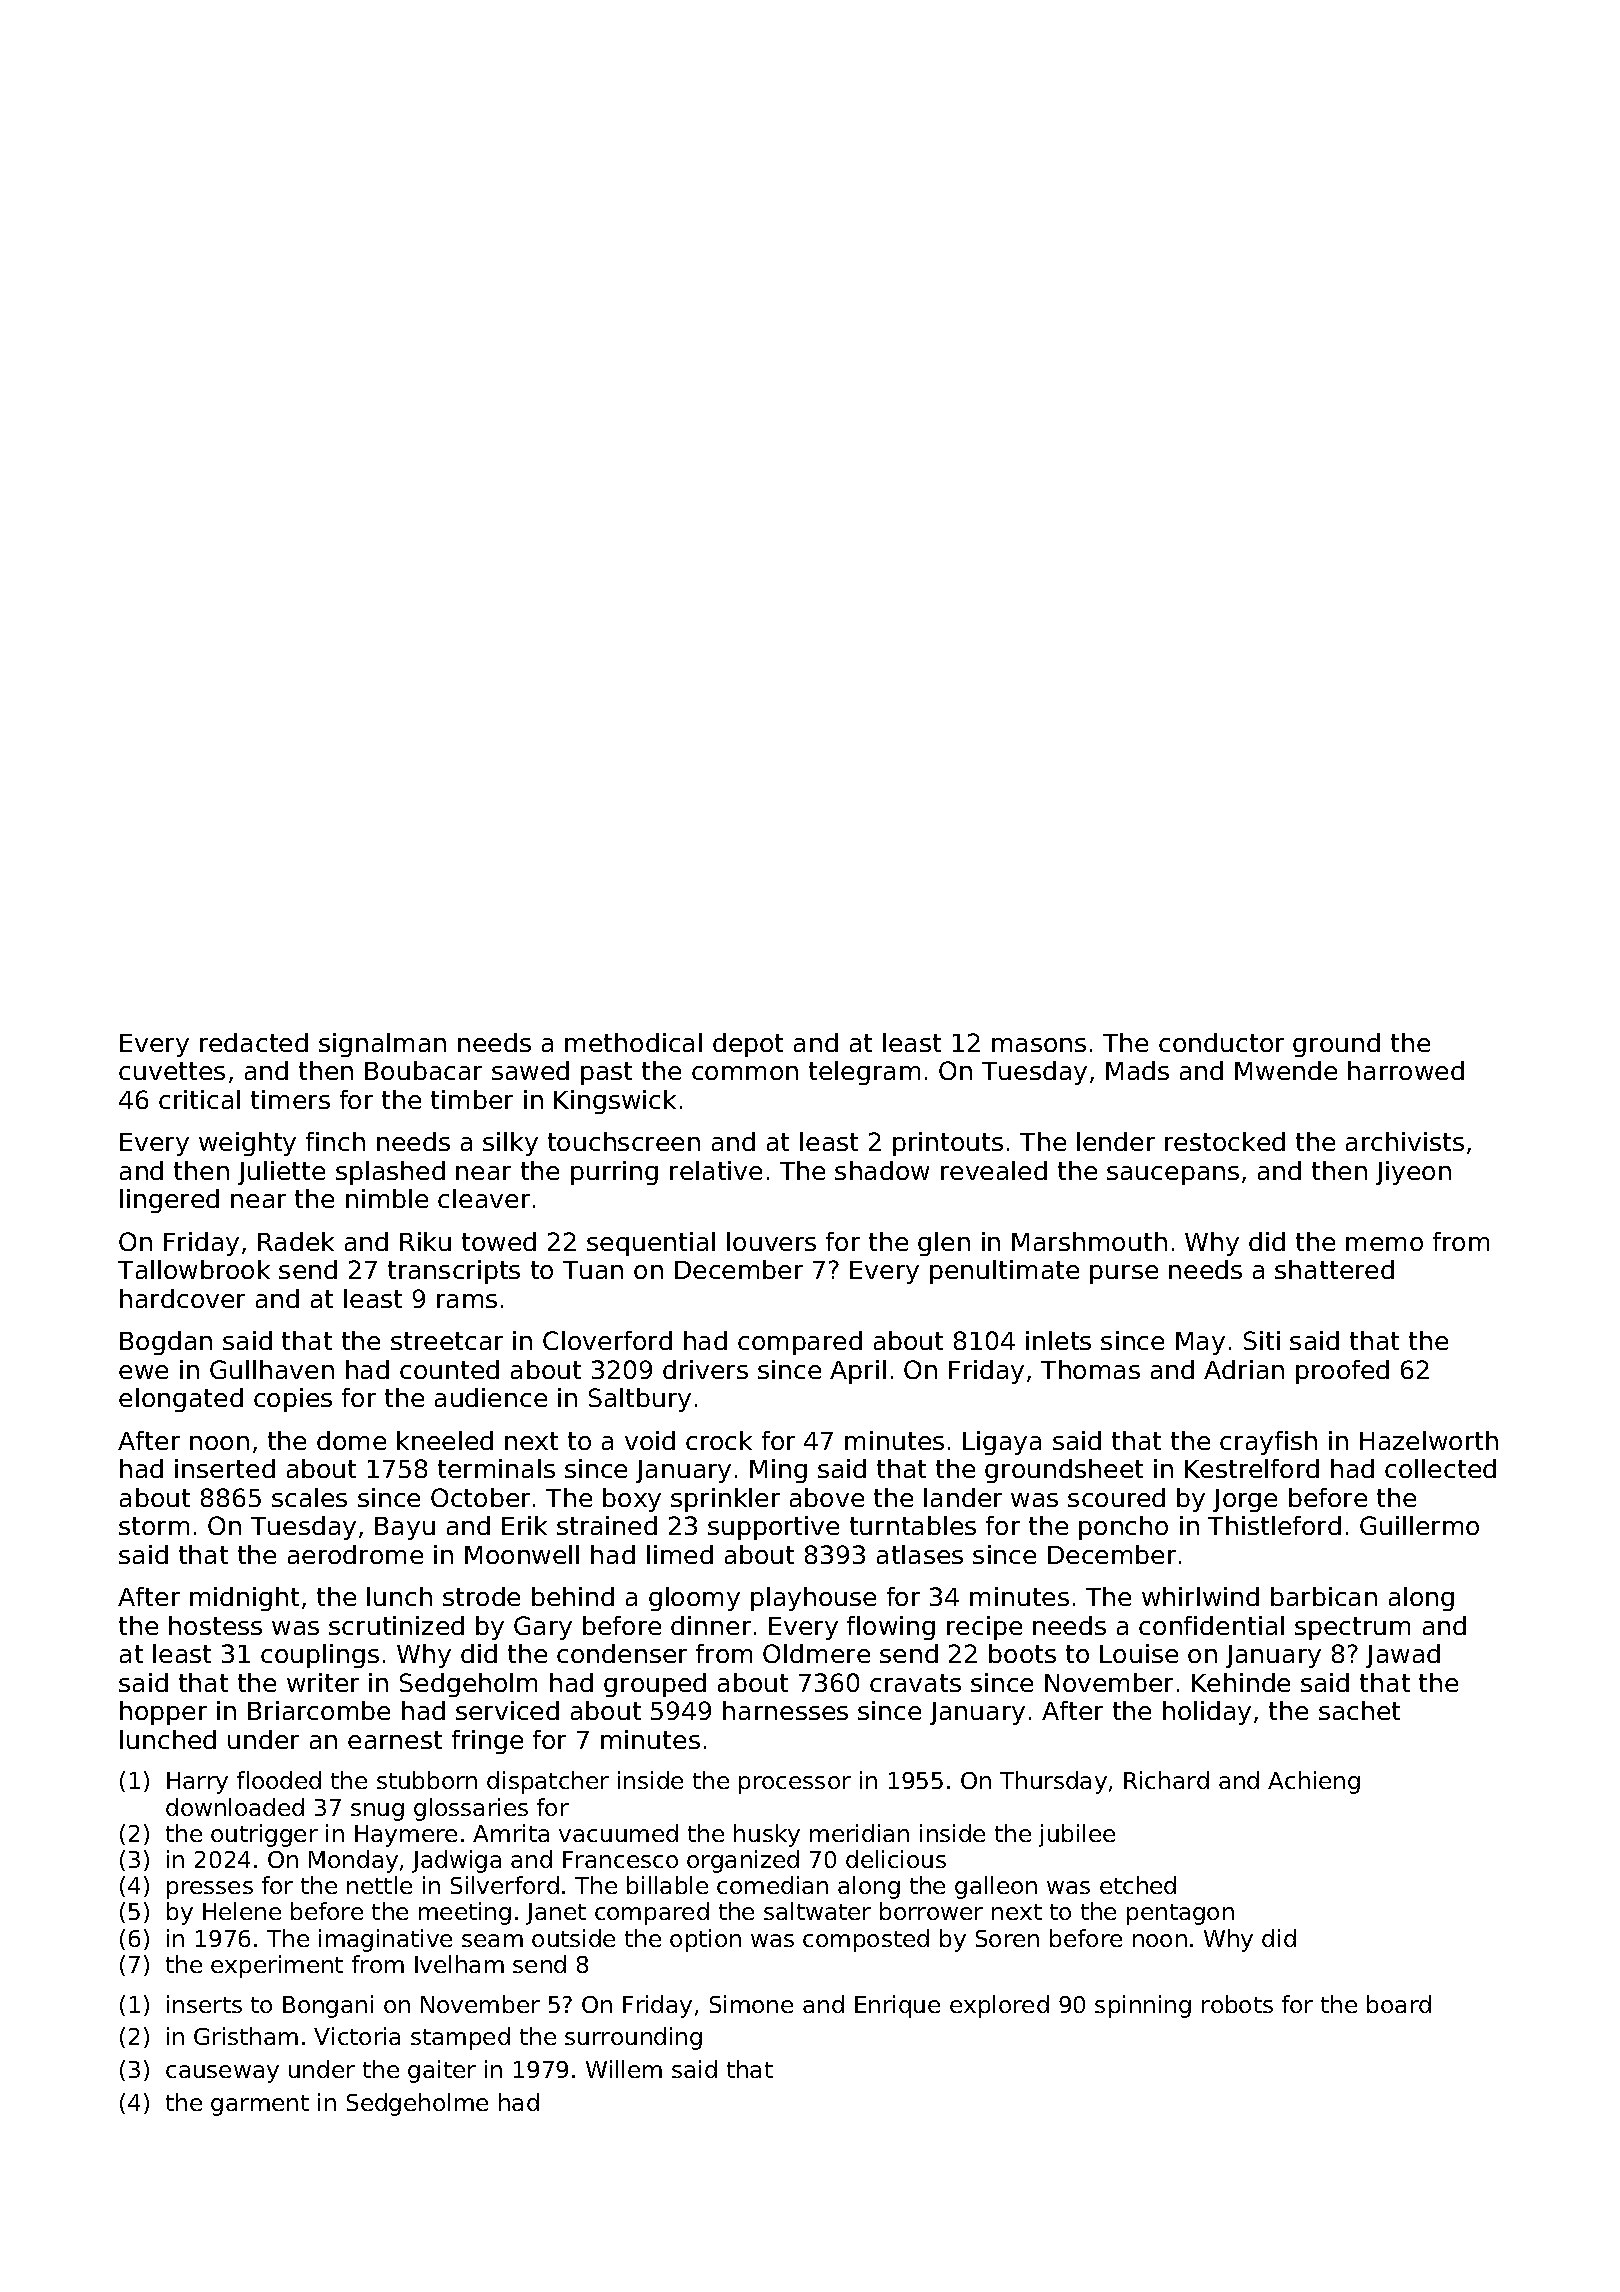 The height and width of the screenshot is (2292, 1620). I want to click on depot, so click(748, 1045).
